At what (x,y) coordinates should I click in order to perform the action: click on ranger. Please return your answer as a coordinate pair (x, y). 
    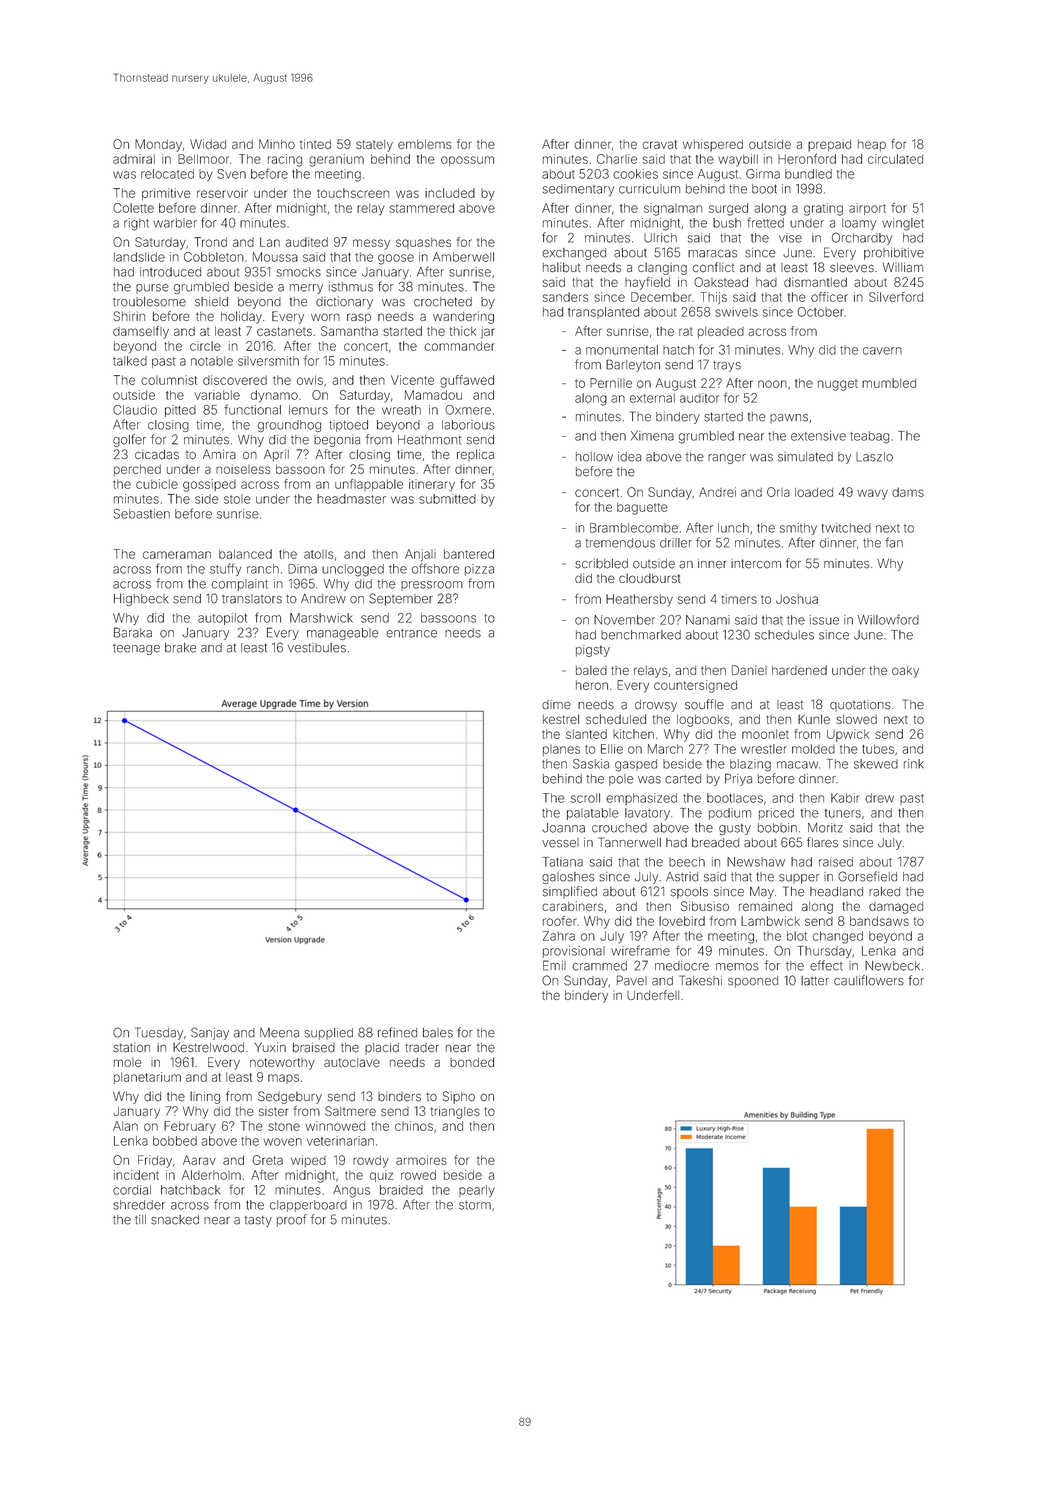
    Looking at the image, I should click on (727, 459).
